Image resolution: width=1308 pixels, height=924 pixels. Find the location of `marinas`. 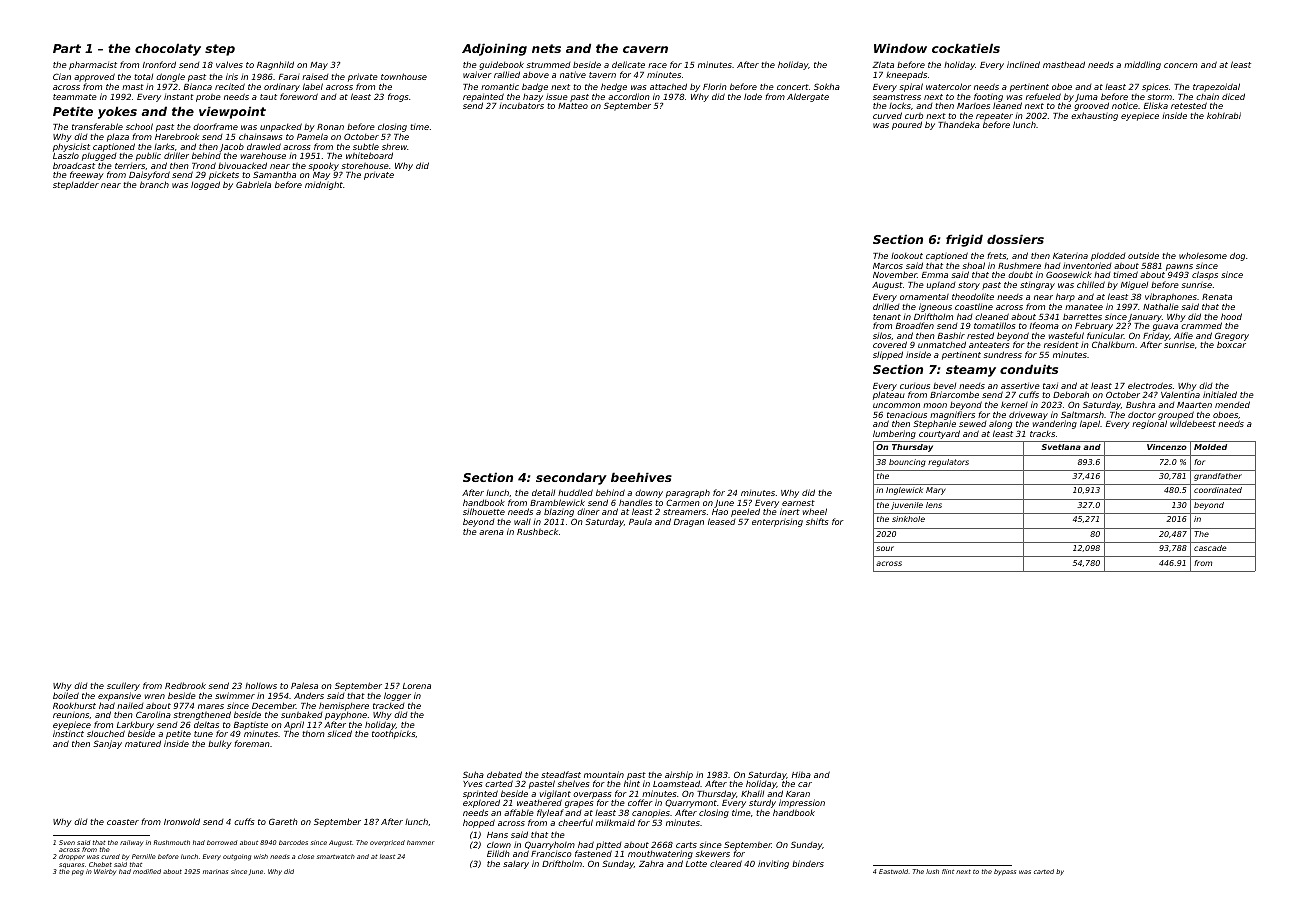

marinas is located at coordinates (215, 871).
